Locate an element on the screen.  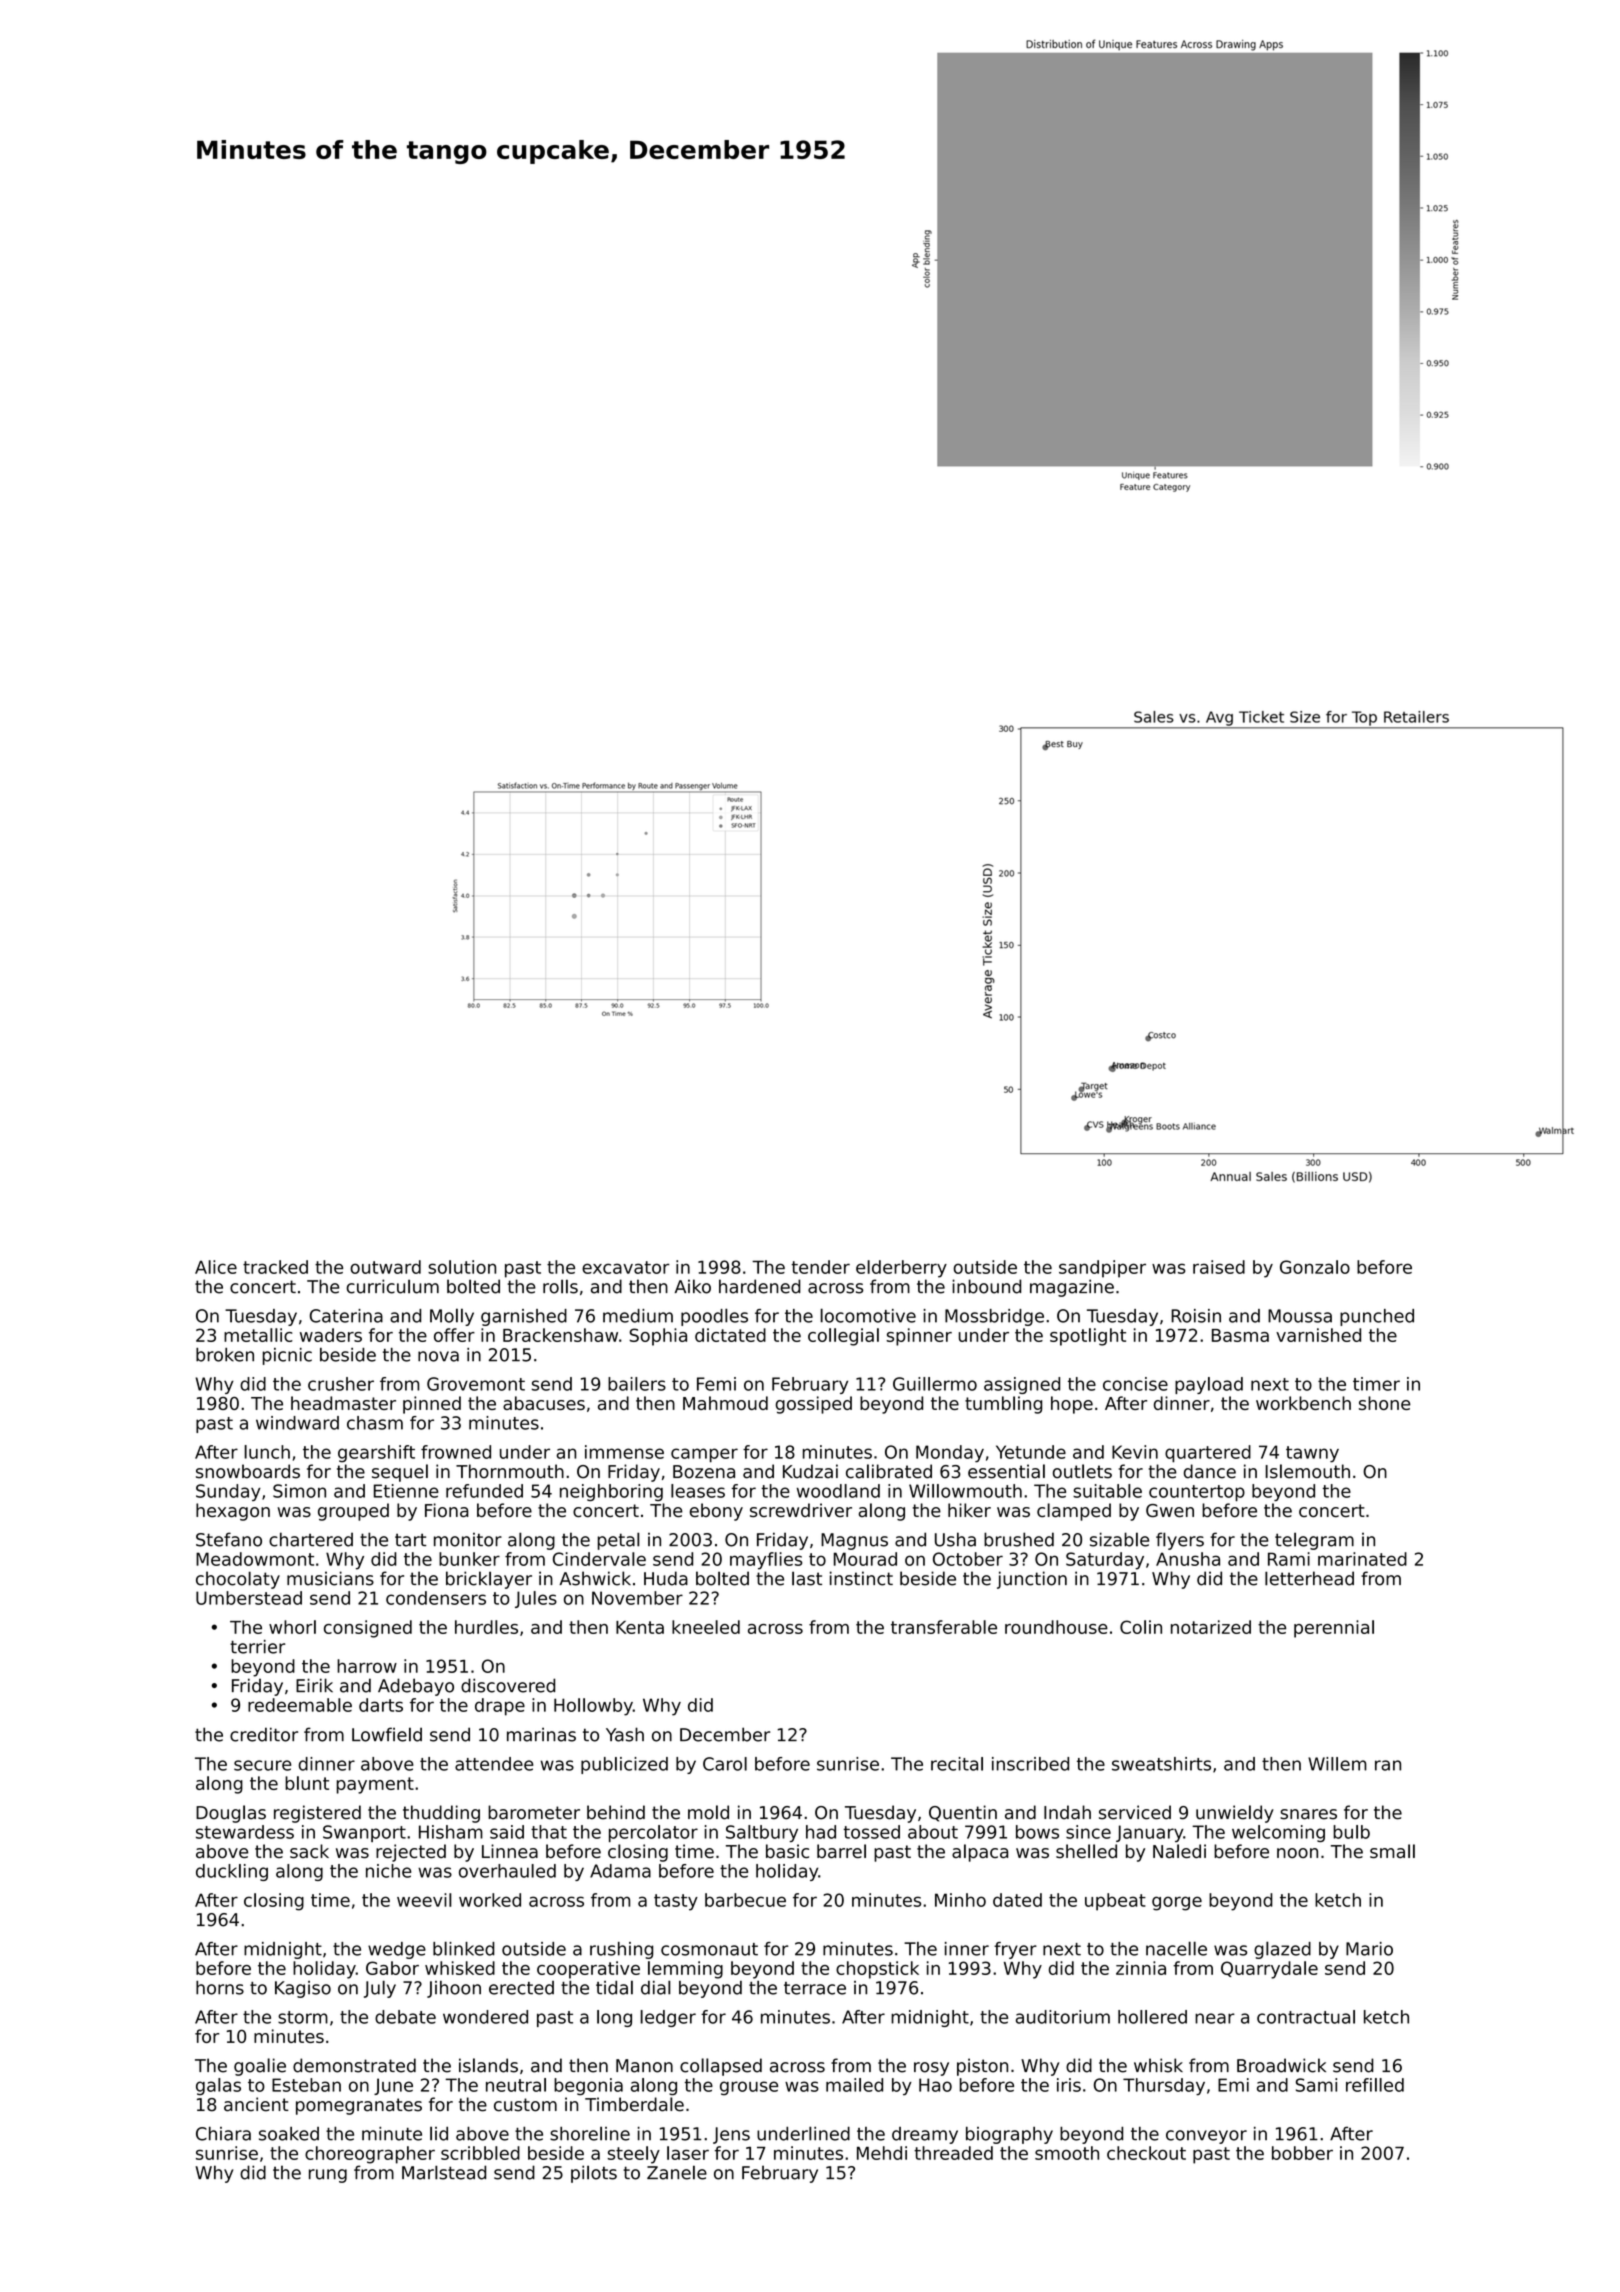
Alice is located at coordinates (216, 1267).
